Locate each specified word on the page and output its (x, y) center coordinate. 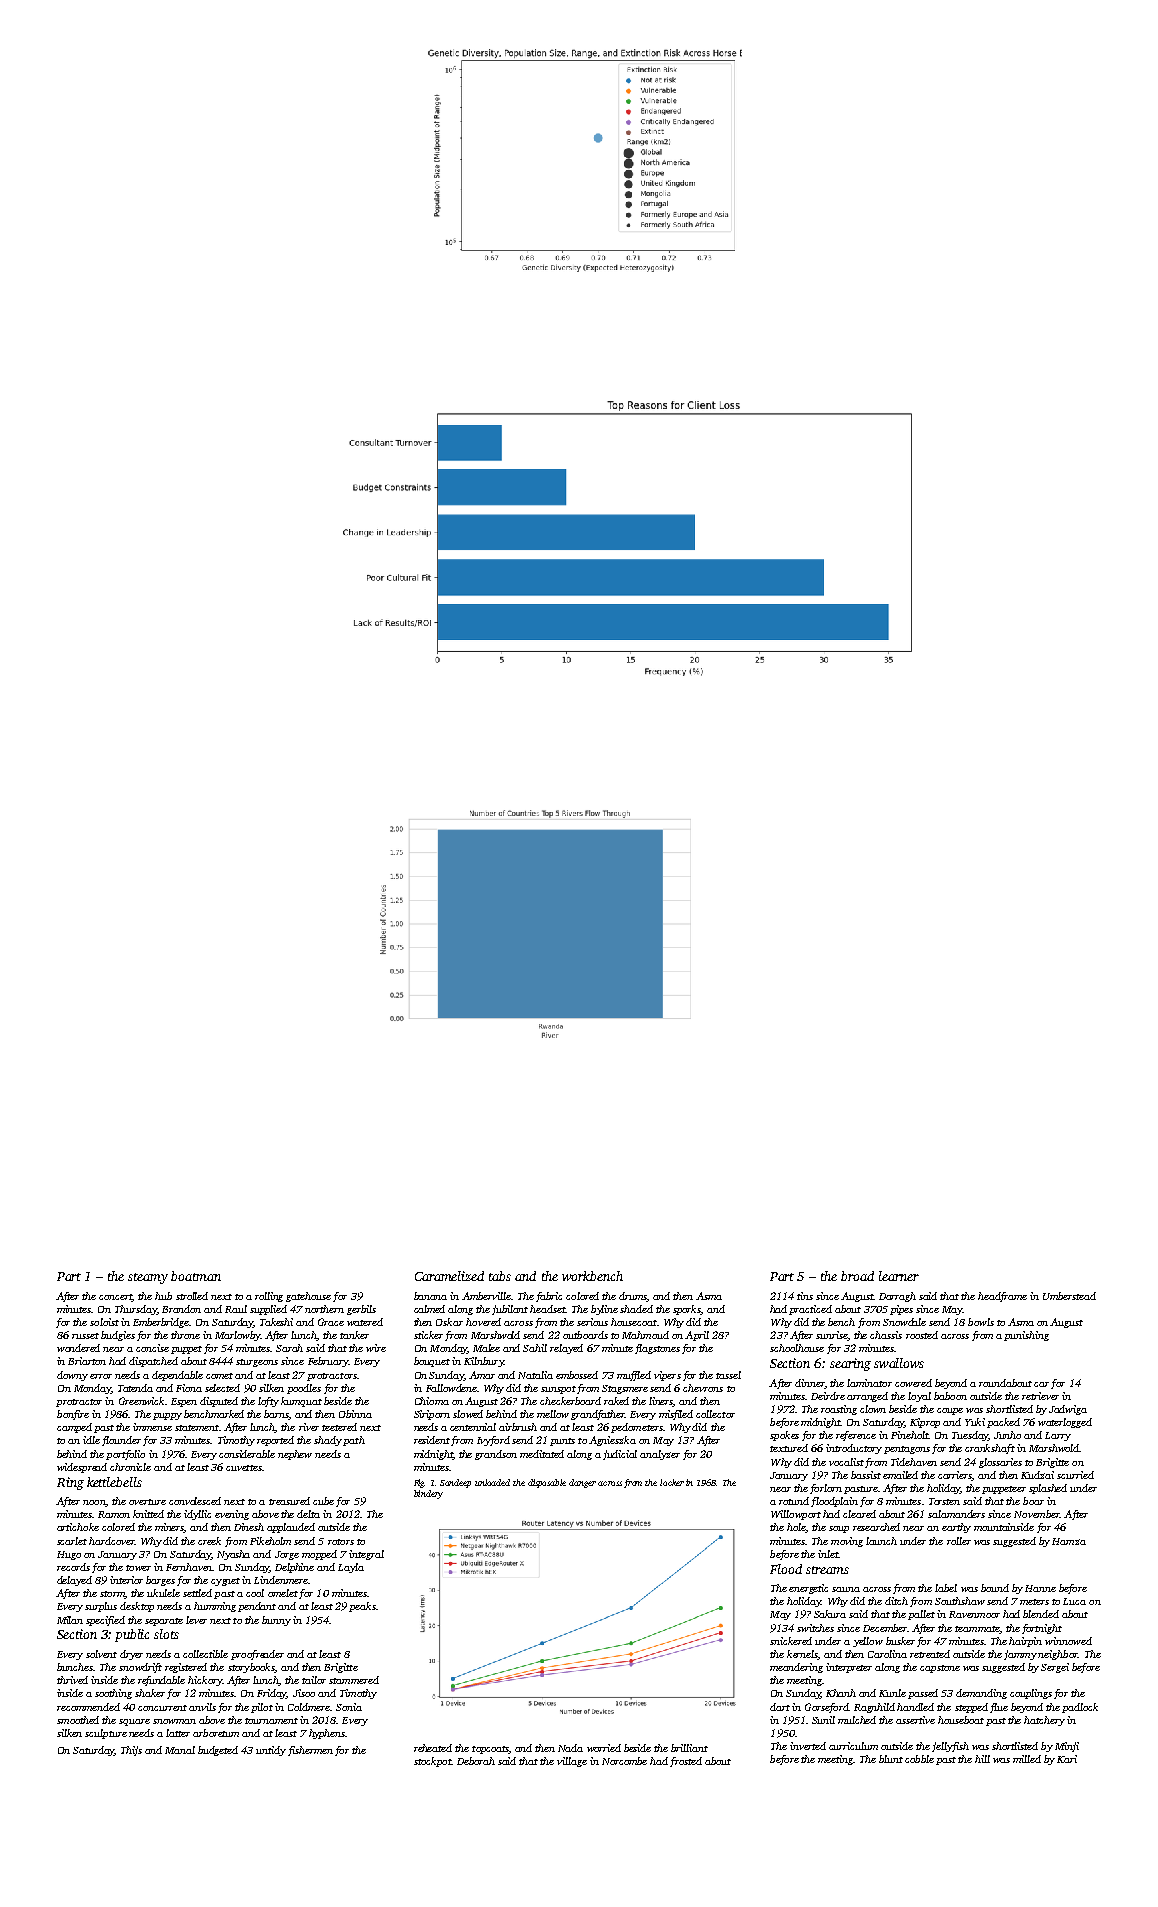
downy (72, 1376)
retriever (1040, 1396)
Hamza (1069, 1541)
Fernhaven (189, 1567)
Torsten (944, 1501)
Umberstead (1069, 1296)
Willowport (796, 1515)
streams (827, 1570)
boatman (196, 1276)
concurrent (162, 1708)
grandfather (598, 1415)
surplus (101, 1607)
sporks (687, 1310)
